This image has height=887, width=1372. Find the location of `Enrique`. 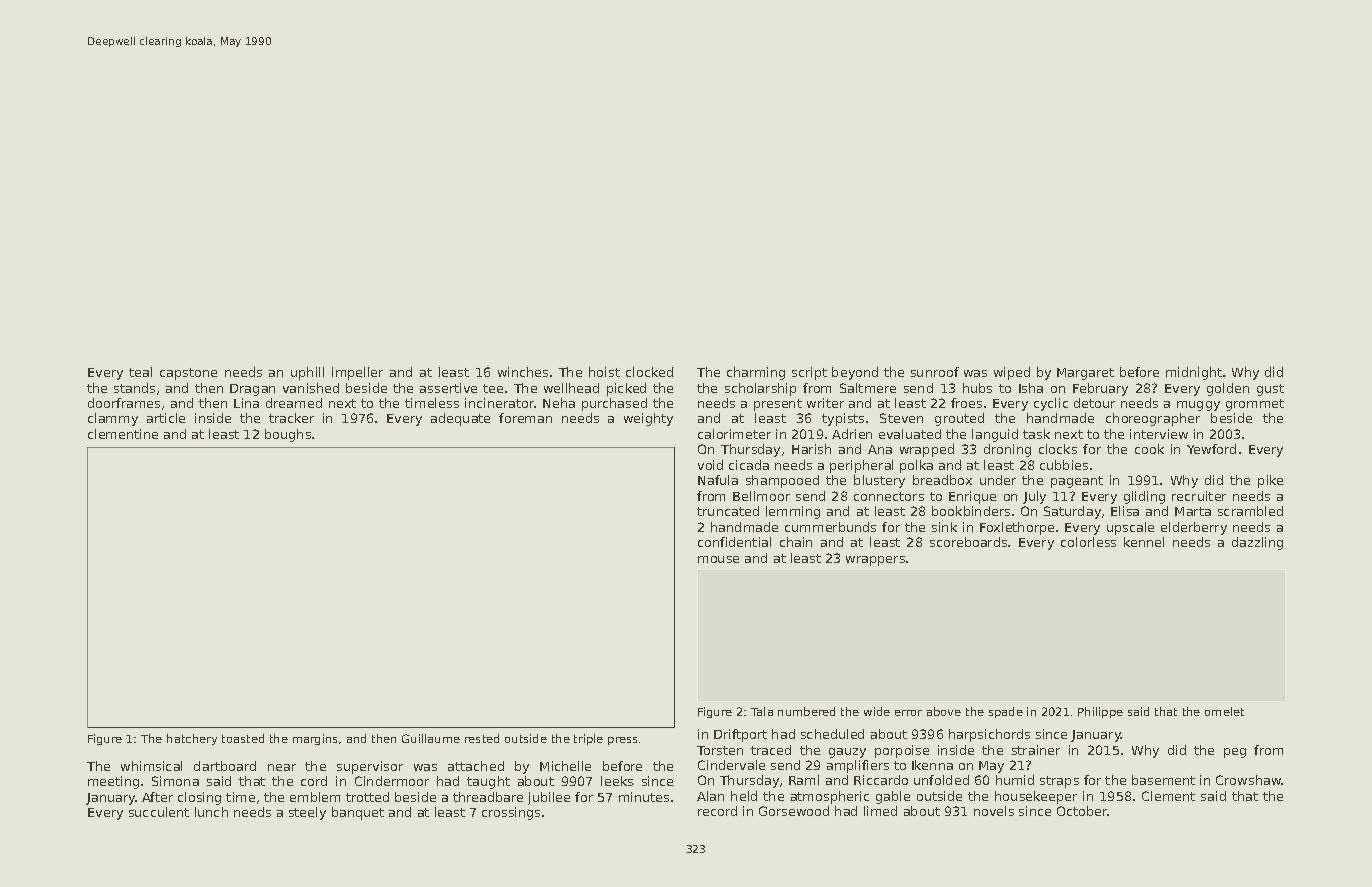

Enrique is located at coordinates (972, 497).
